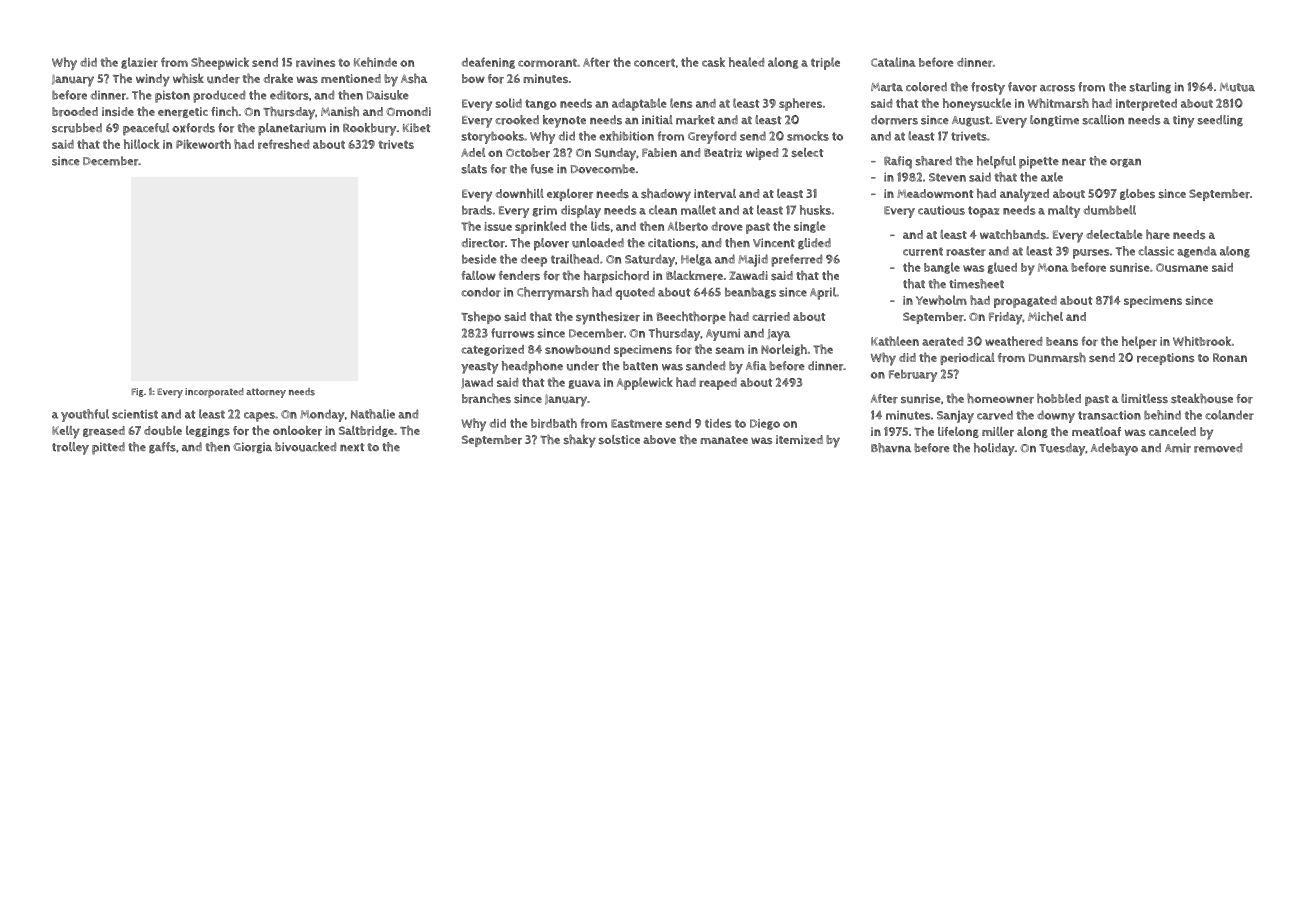 The image size is (1308, 924). What do you see at coordinates (492, 350) in the image?
I see `categorized` at bounding box center [492, 350].
